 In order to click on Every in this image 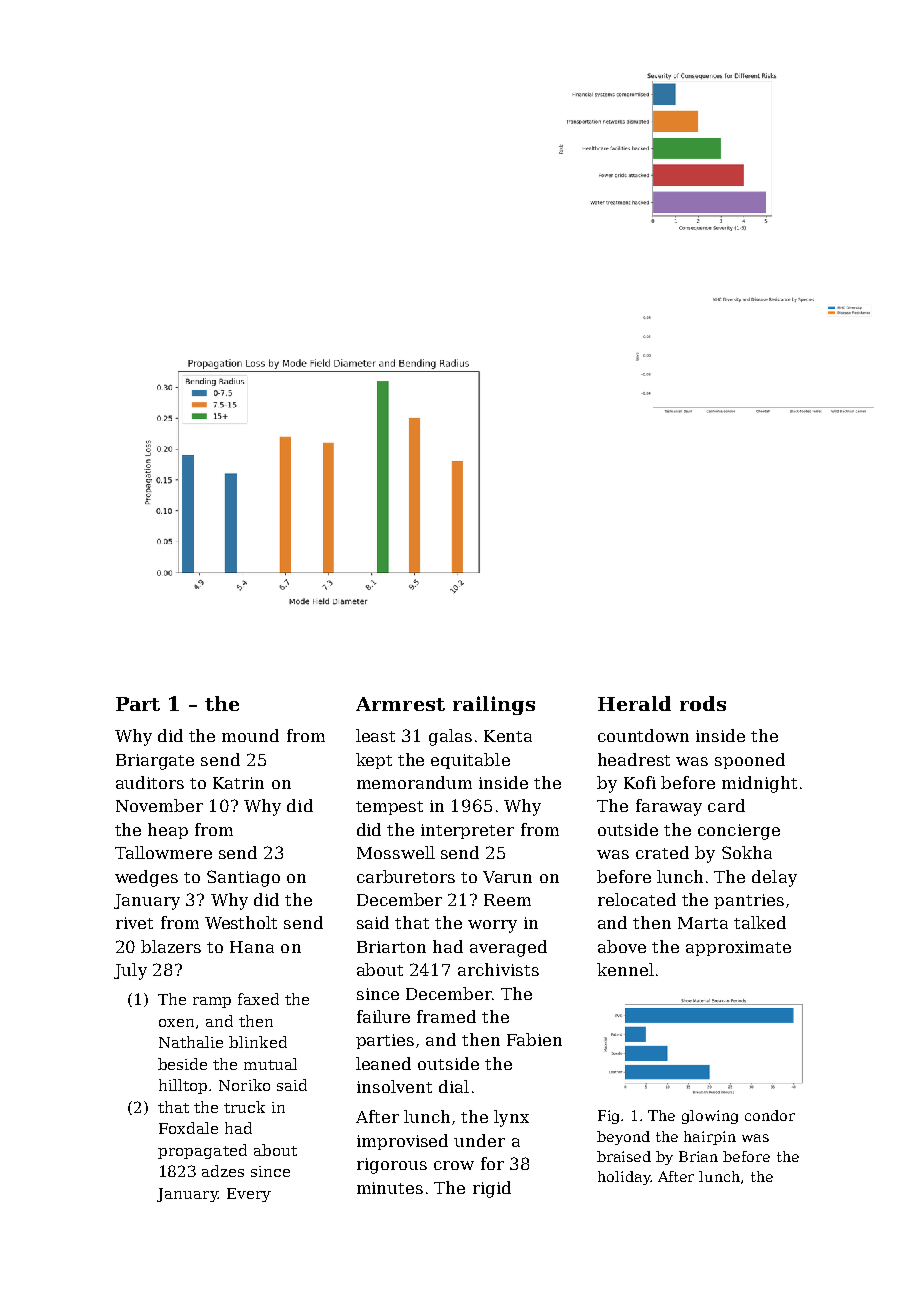, I will do `click(249, 1195)`.
